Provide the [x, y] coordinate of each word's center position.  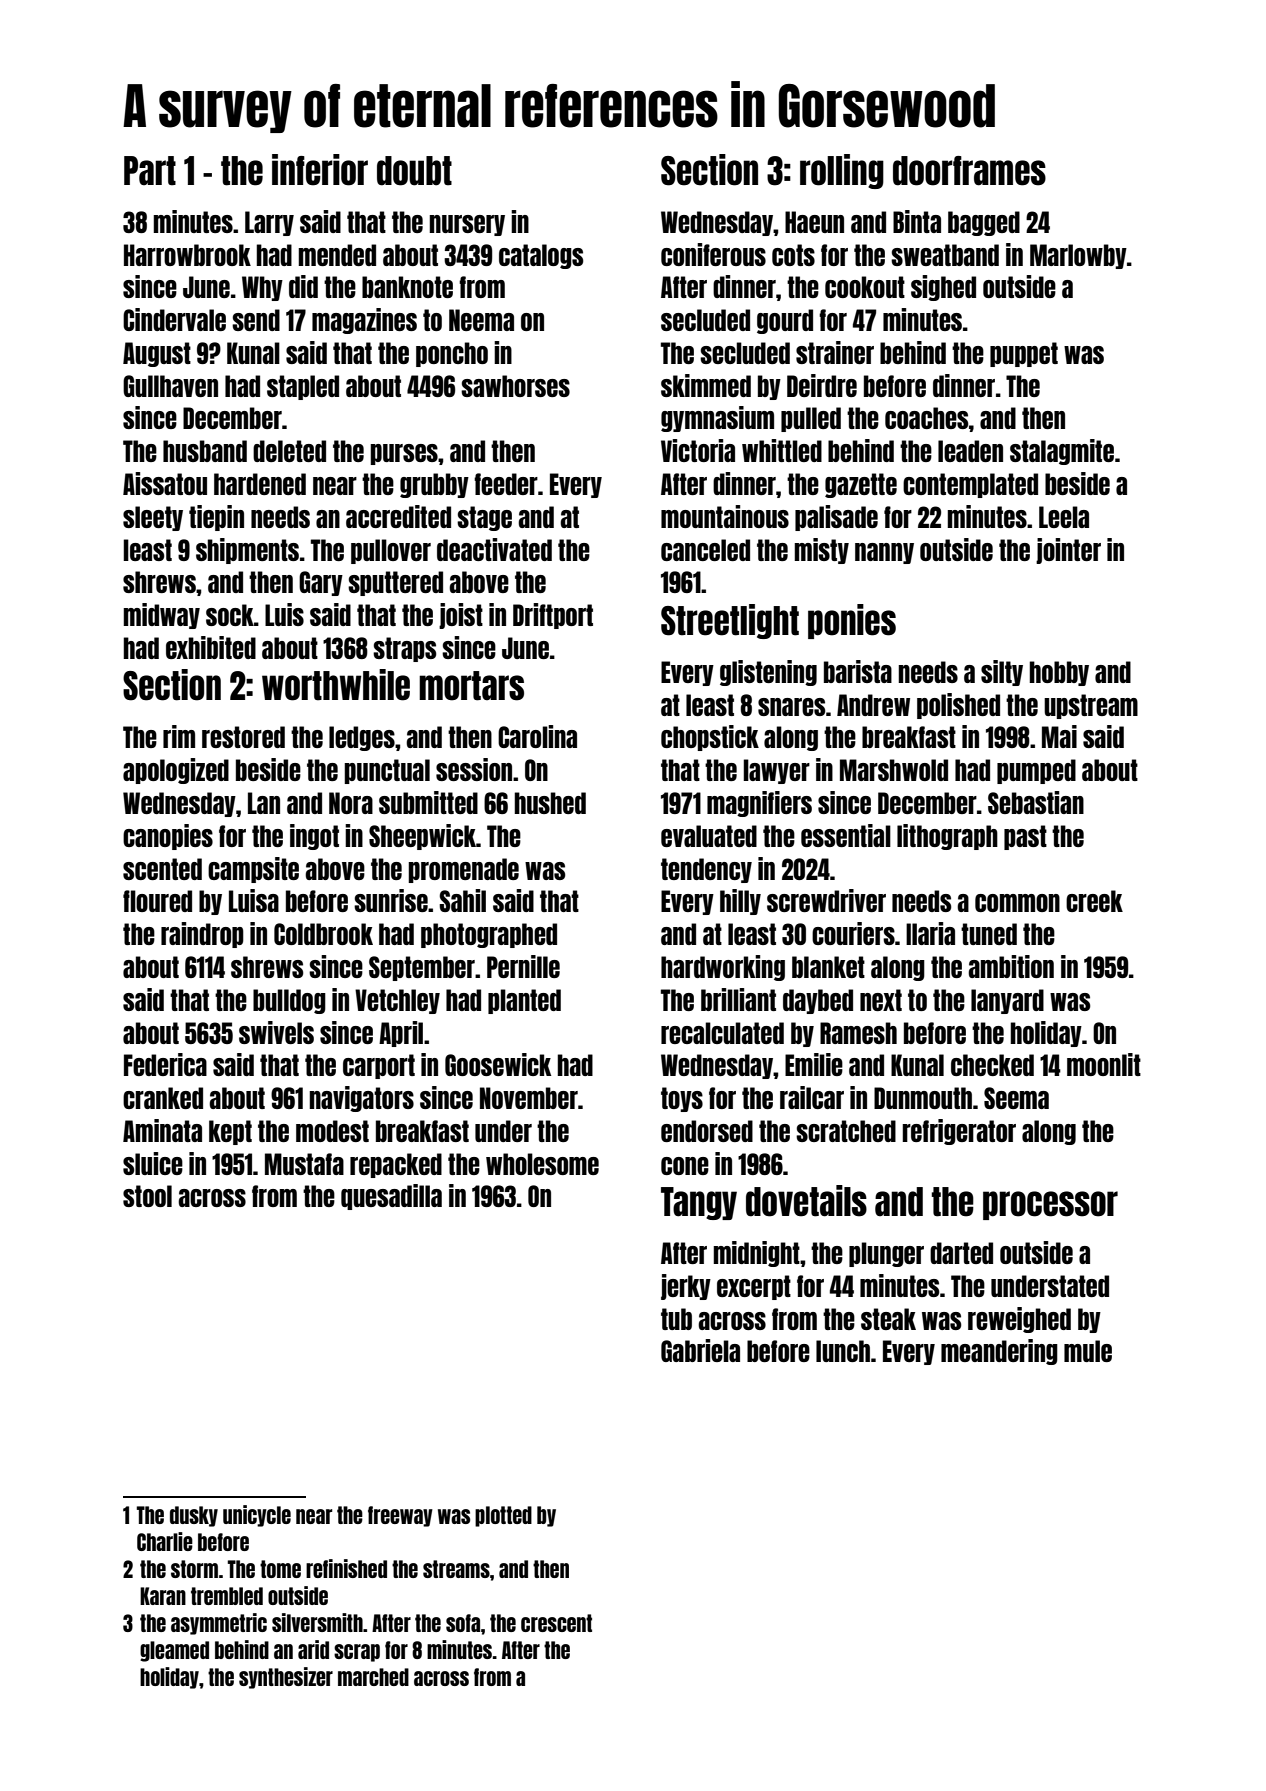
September [422, 968]
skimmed [706, 385]
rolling [842, 171]
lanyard [1007, 1001]
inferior [320, 170]
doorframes [969, 171]
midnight [757, 1254]
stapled [303, 387]
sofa [463, 1623]
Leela [1064, 517]
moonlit [1104, 1064]
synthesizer [286, 1678]
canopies [168, 837]
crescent [556, 1623]
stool [147, 1196]
